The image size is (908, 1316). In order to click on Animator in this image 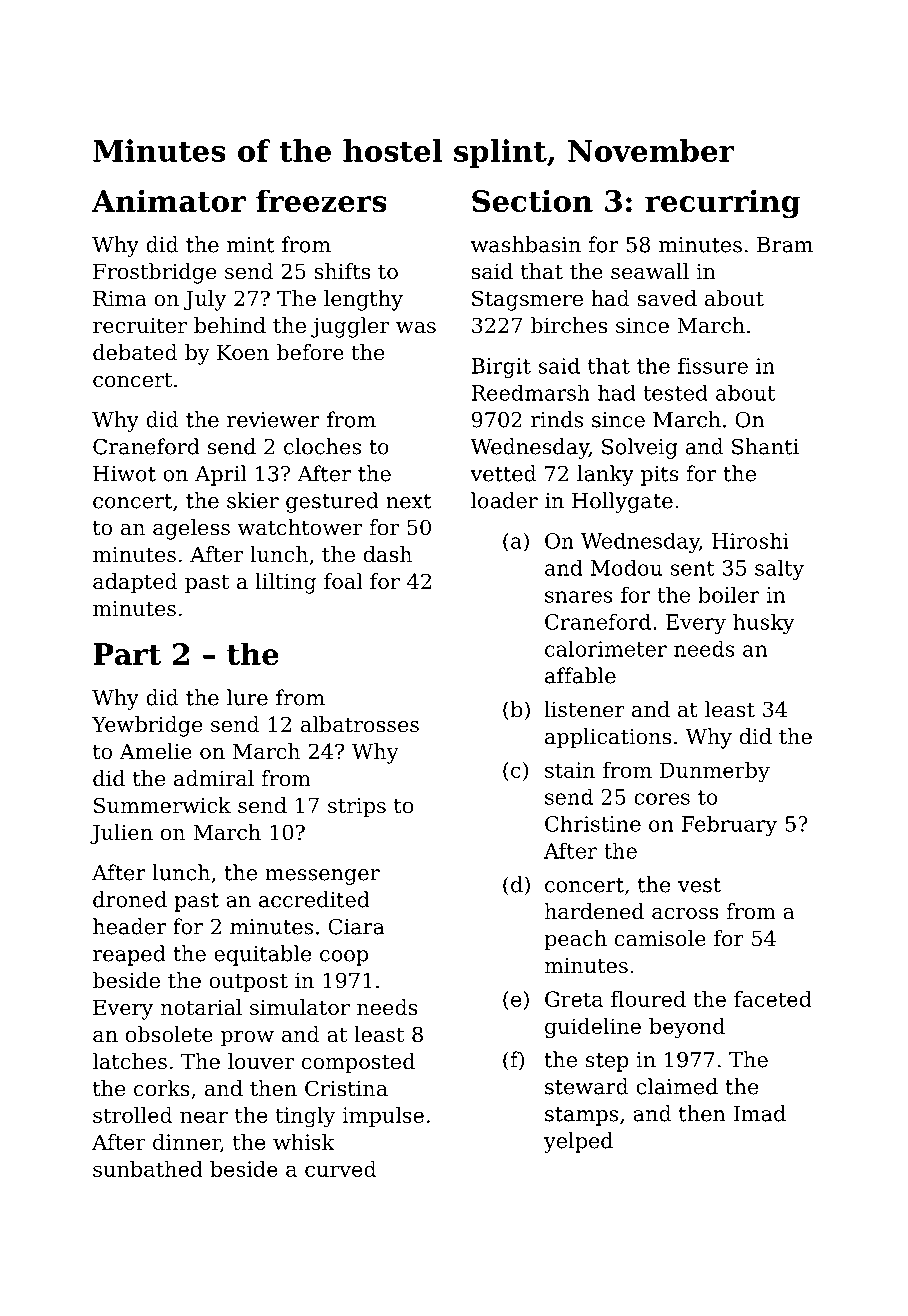, I will do `click(169, 200)`.
